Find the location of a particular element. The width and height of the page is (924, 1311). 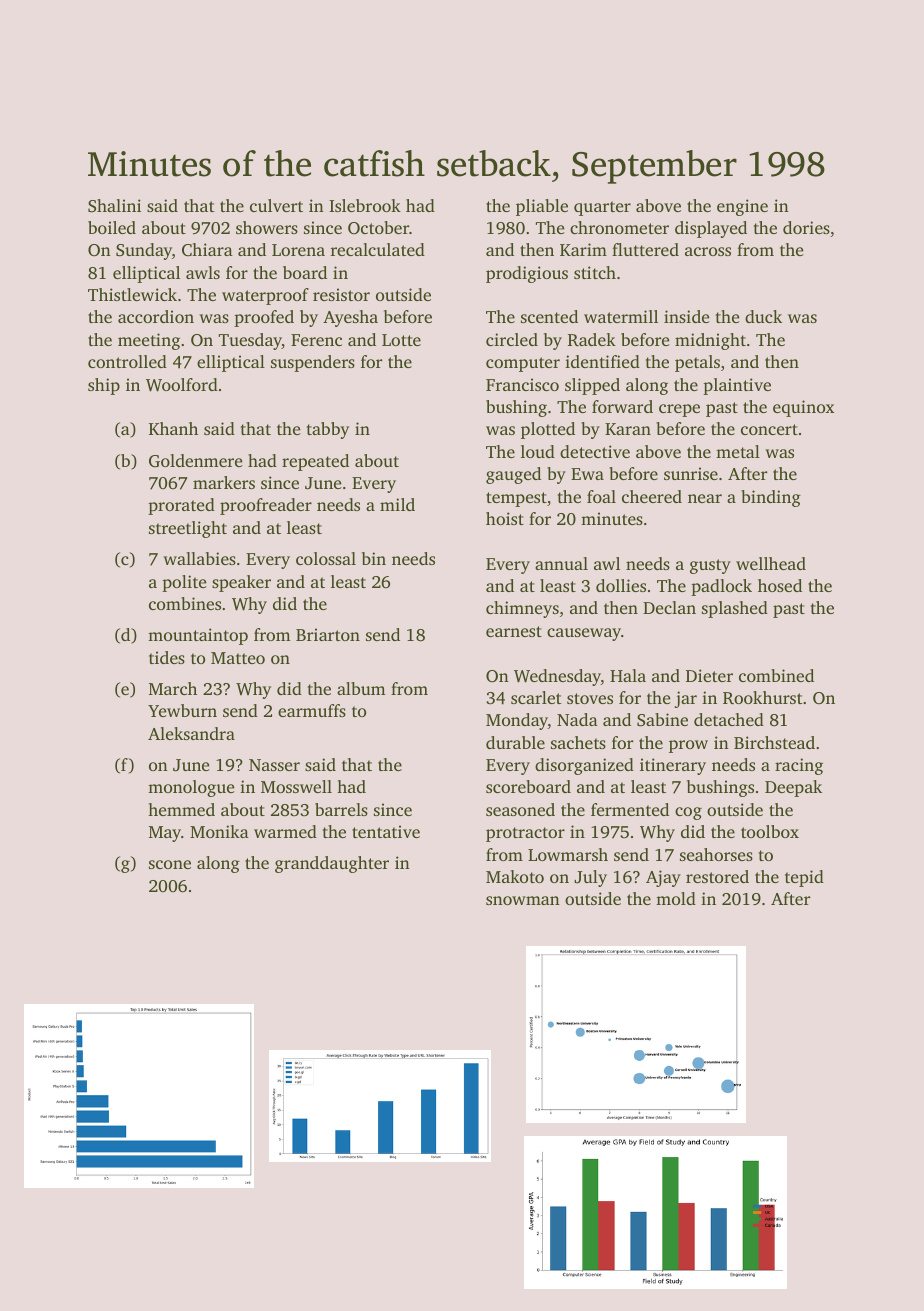

hoist is located at coordinates (505, 518).
